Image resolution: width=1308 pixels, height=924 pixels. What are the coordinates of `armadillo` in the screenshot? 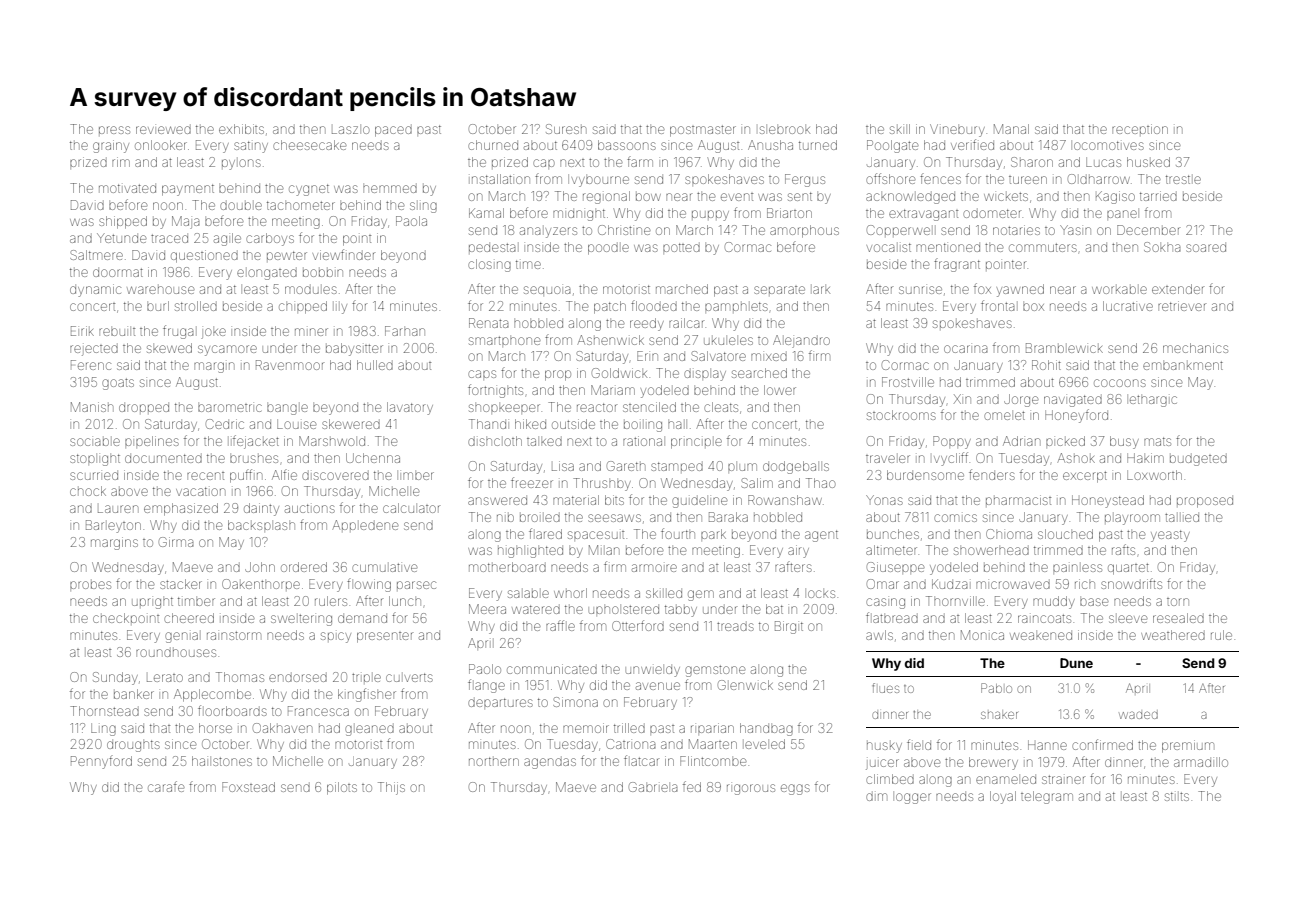 It's located at (1201, 762).
